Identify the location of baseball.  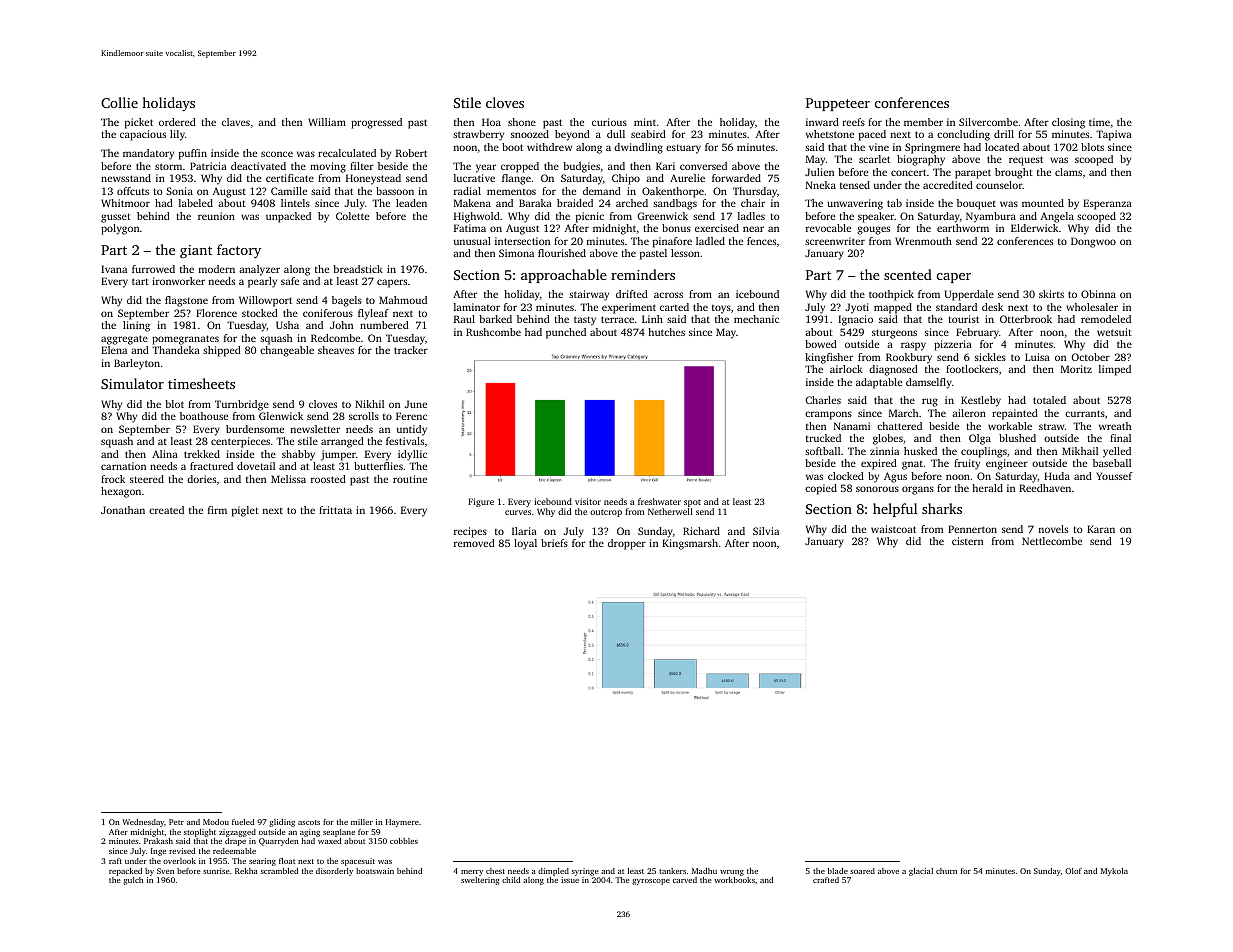
(1112, 463).
